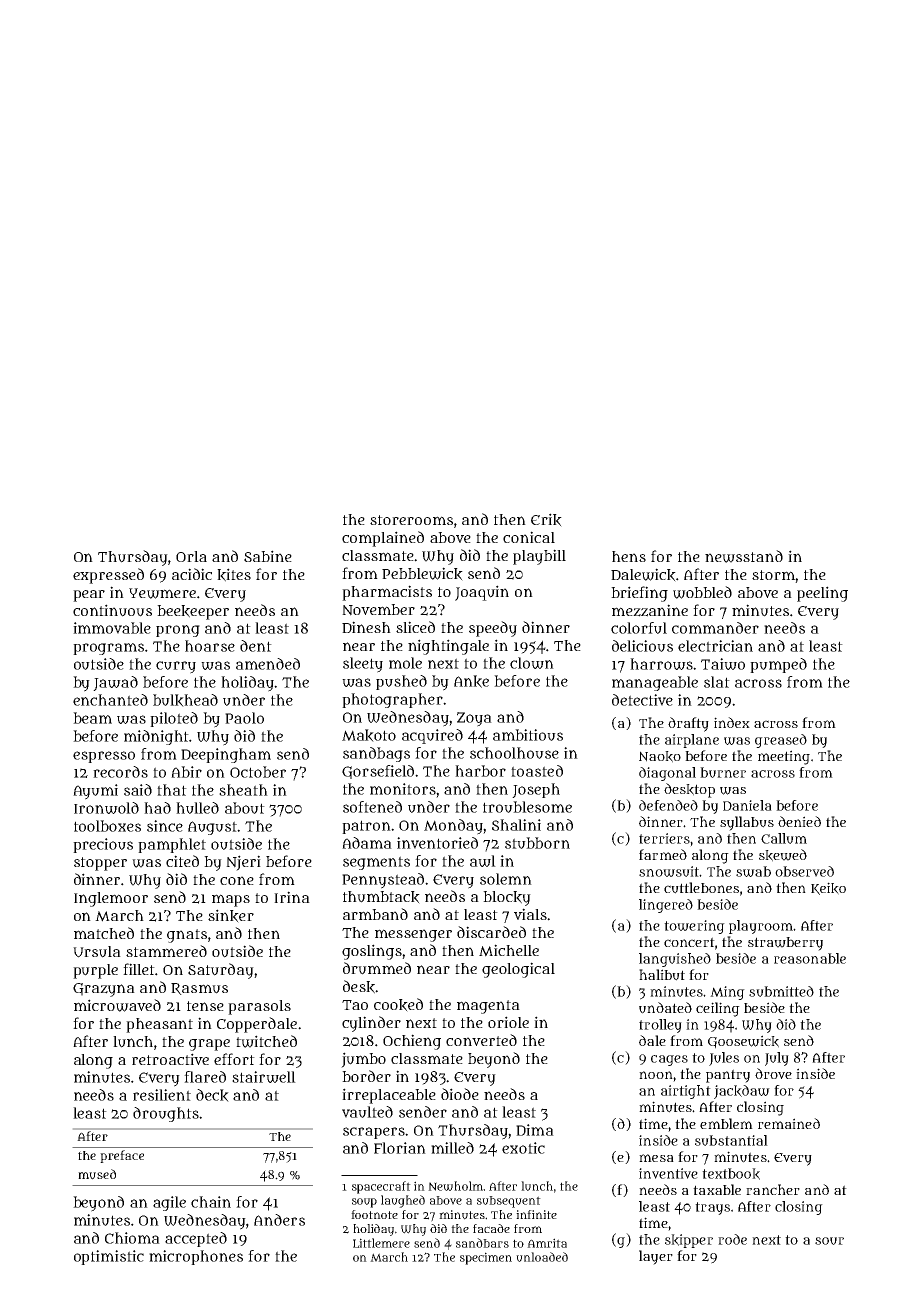 The width and height of the screenshot is (924, 1308). What do you see at coordinates (412, 1042) in the screenshot?
I see `Ochieng` at bounding box center [412, 1042].
